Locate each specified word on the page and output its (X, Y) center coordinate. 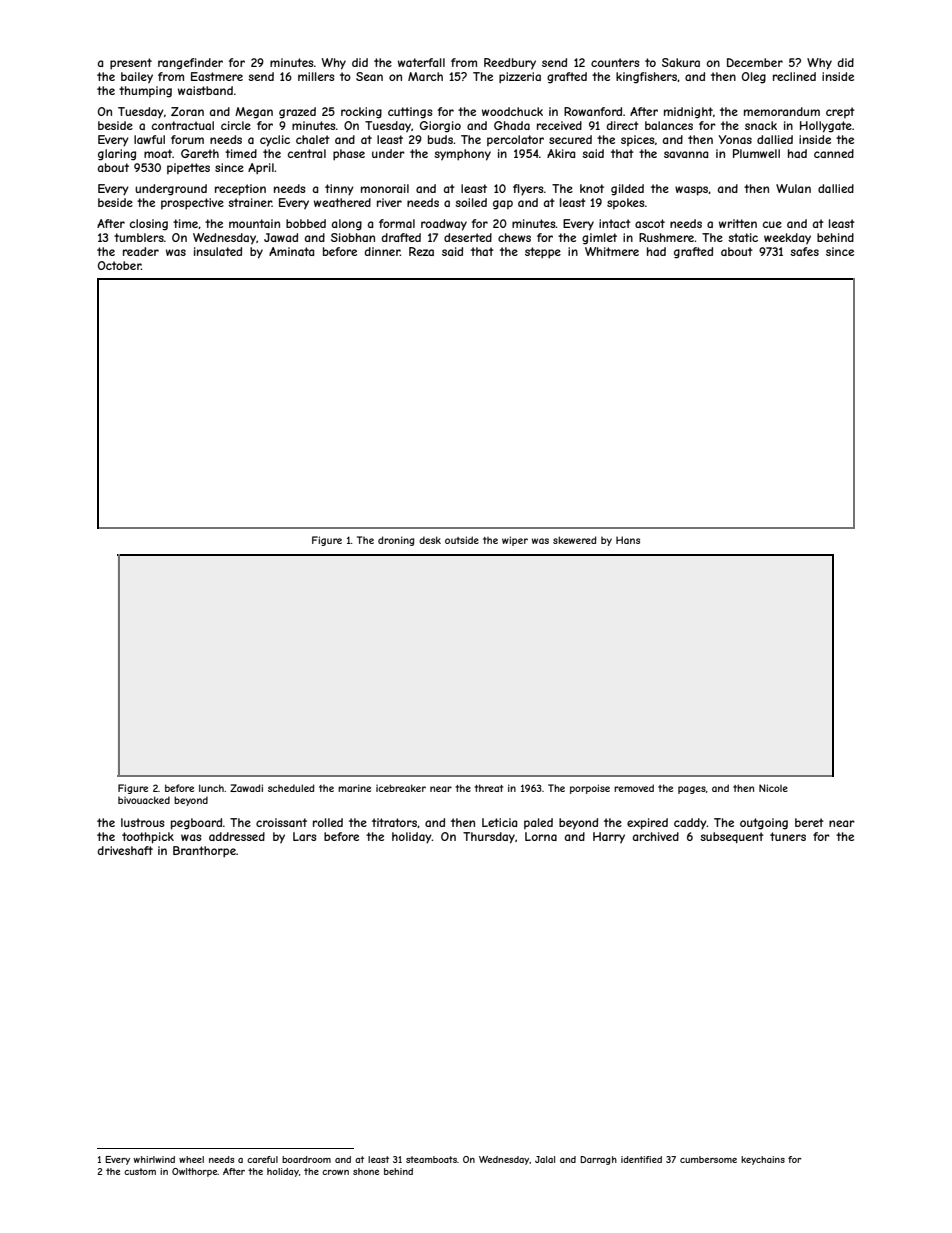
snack (761, 125)
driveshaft (125, 850)
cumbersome (708, 1159)
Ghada (512, 125)
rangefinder (190, 64)
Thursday (489, 838)
